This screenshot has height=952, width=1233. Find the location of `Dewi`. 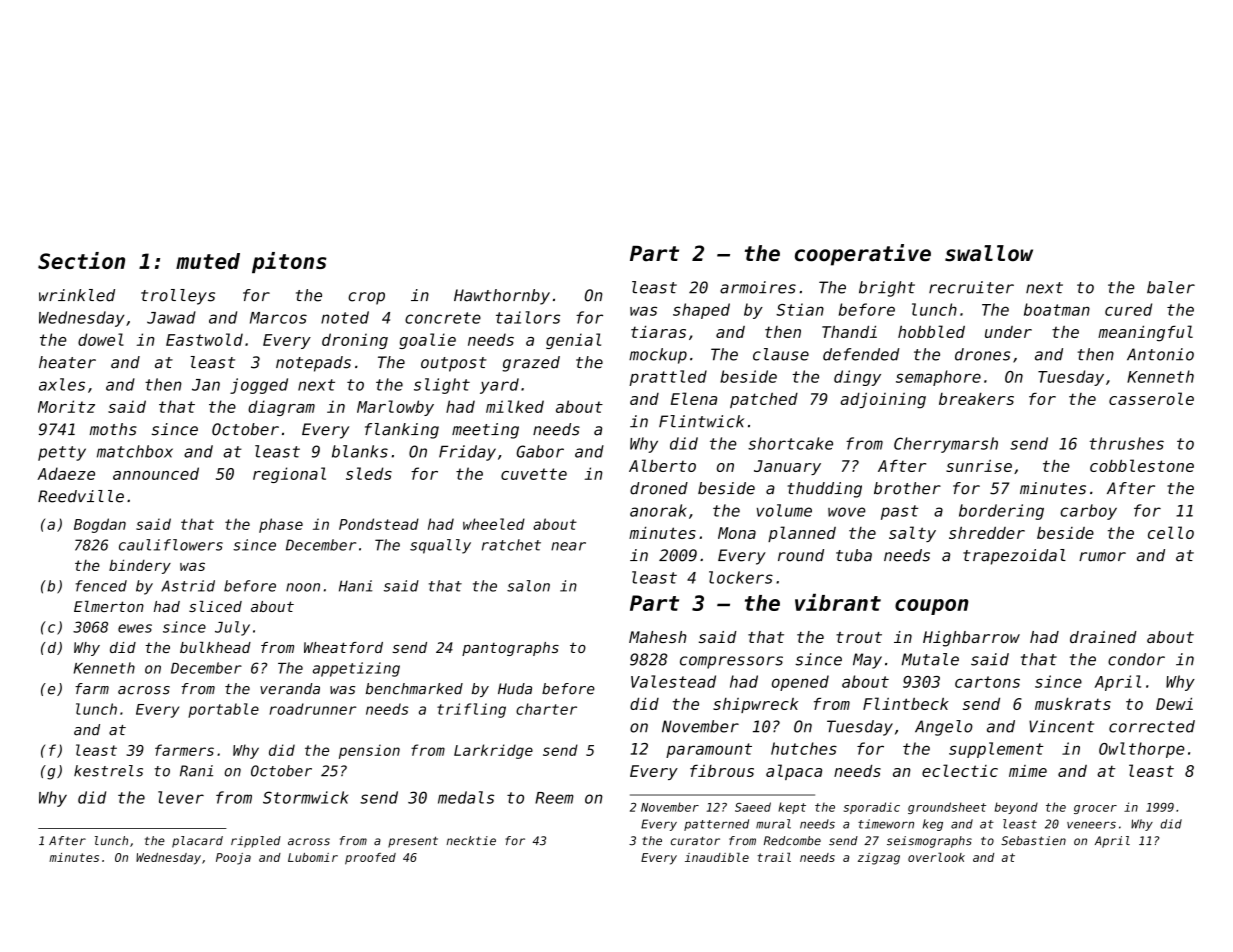

Dewi is located at coordinates (1174, 704).
